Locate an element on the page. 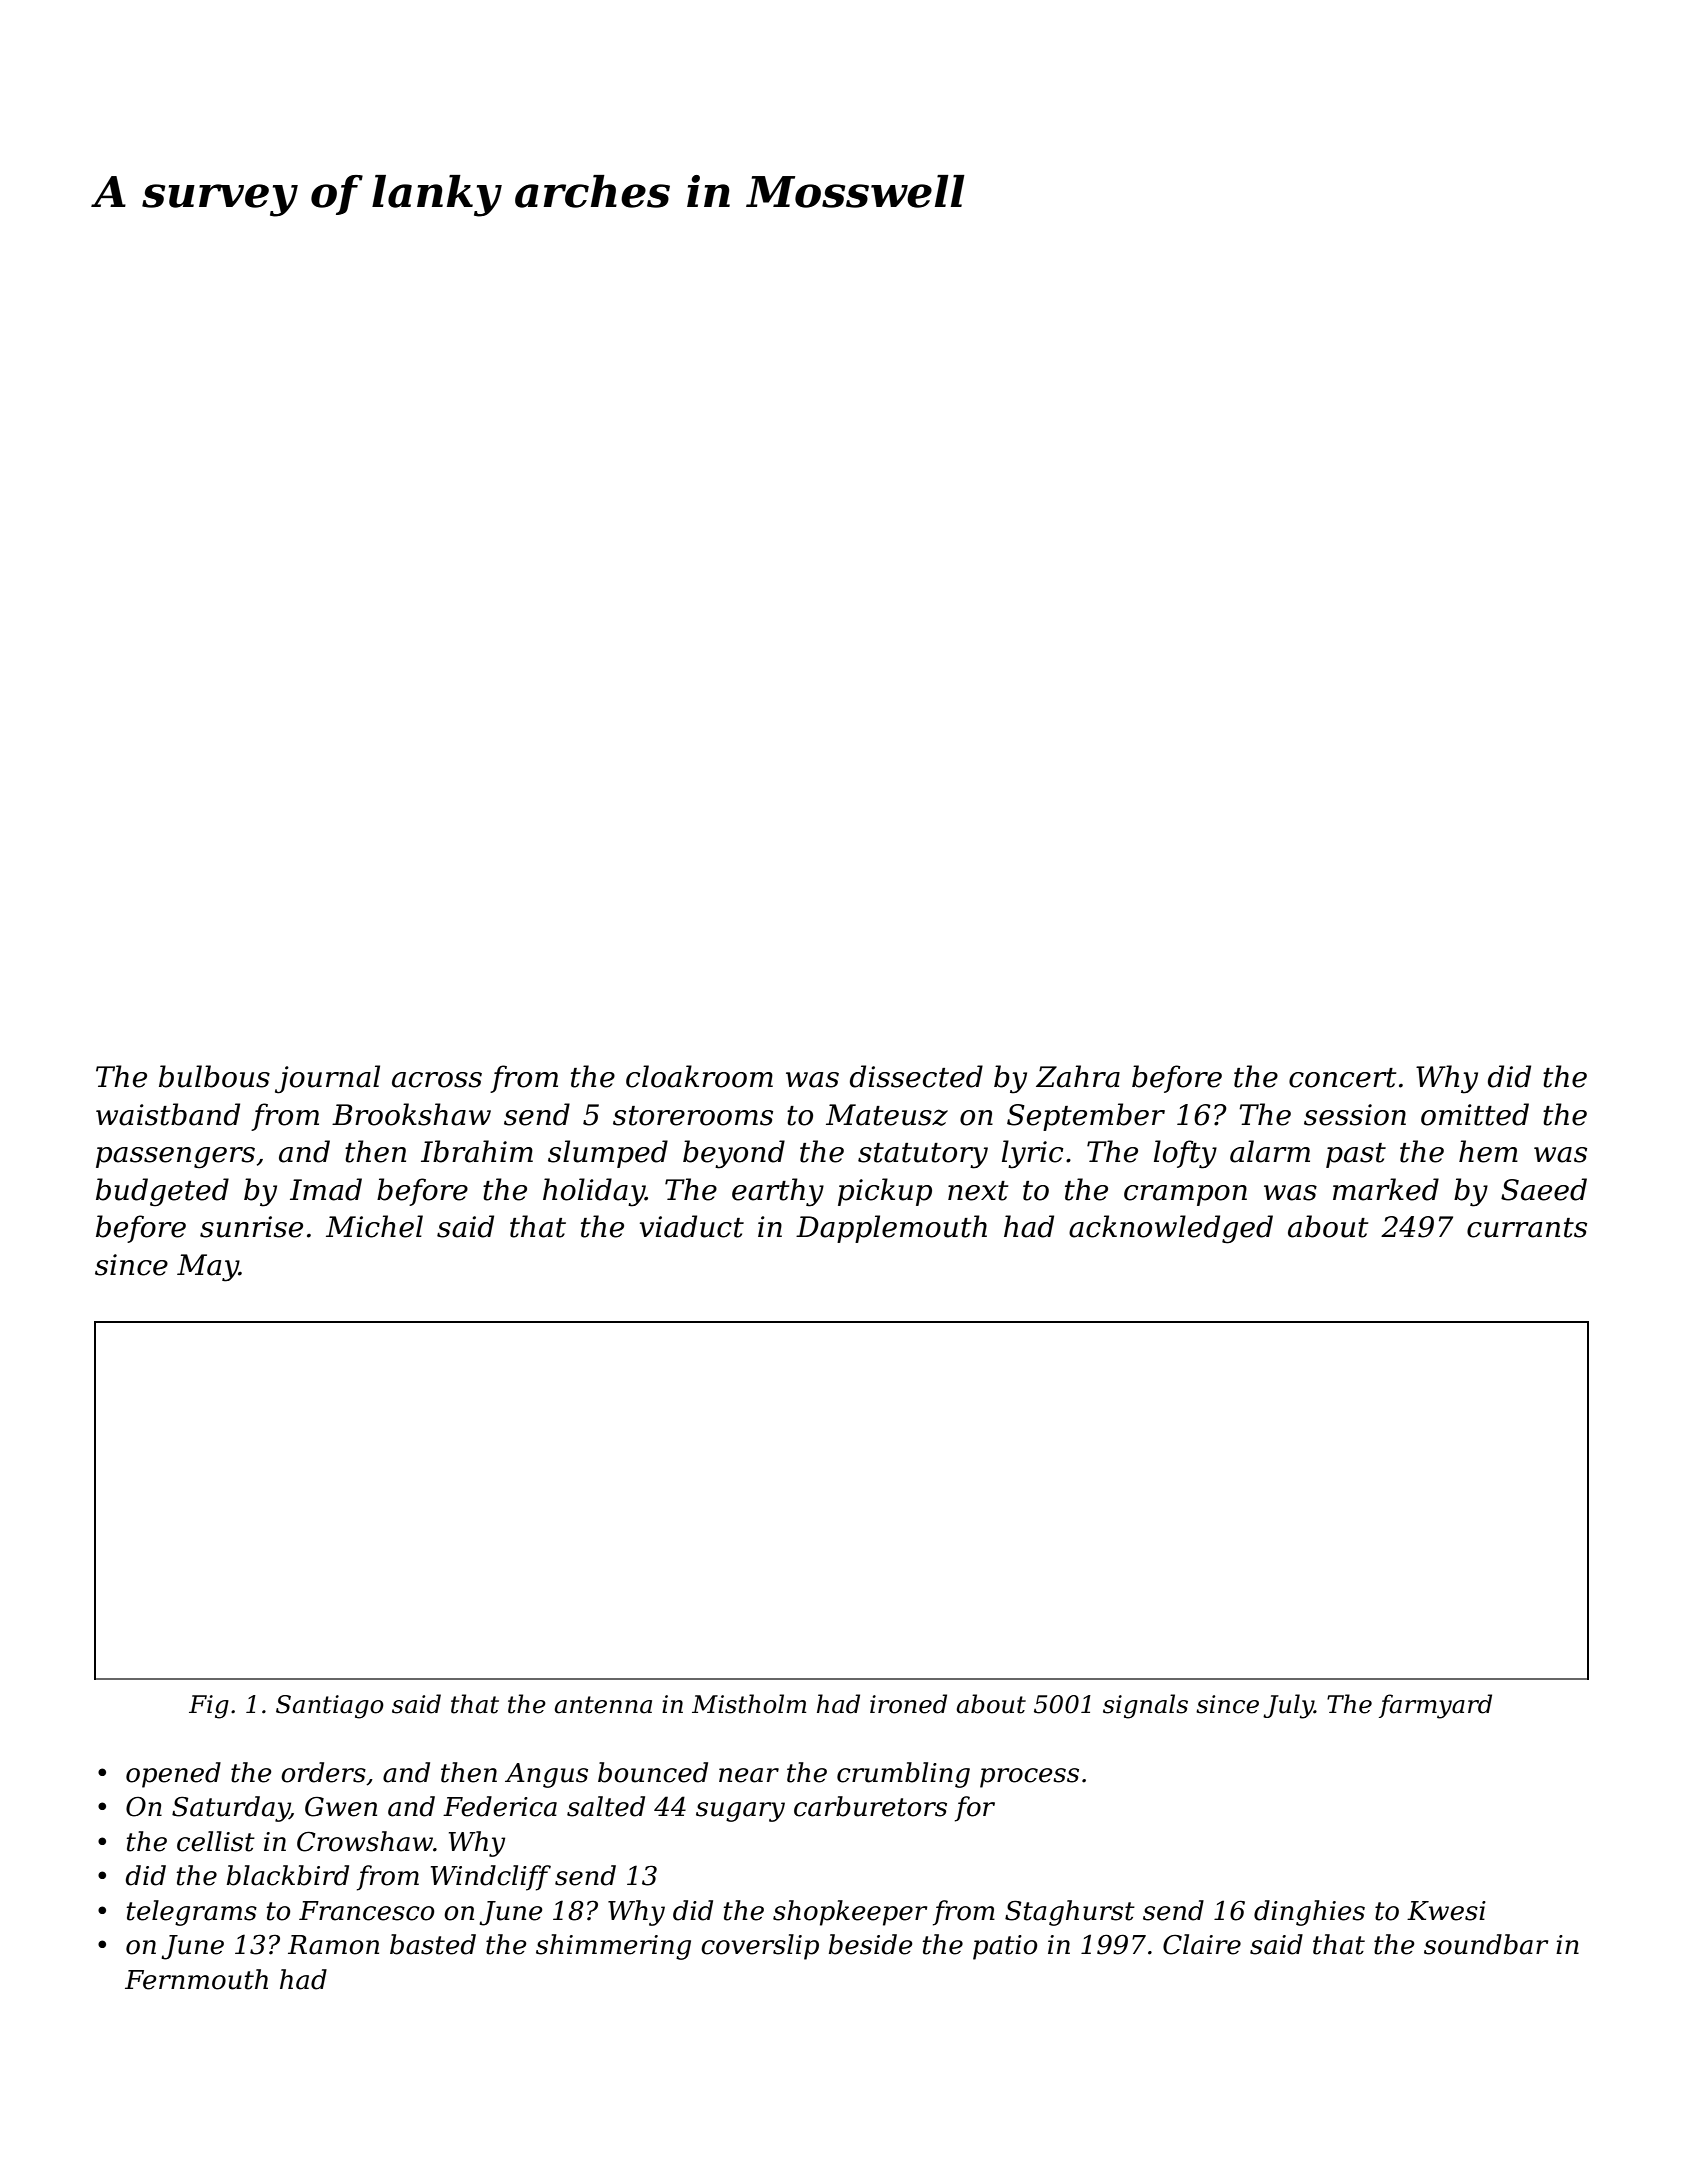  dinghies is located at coordinates (1309, 1913).
